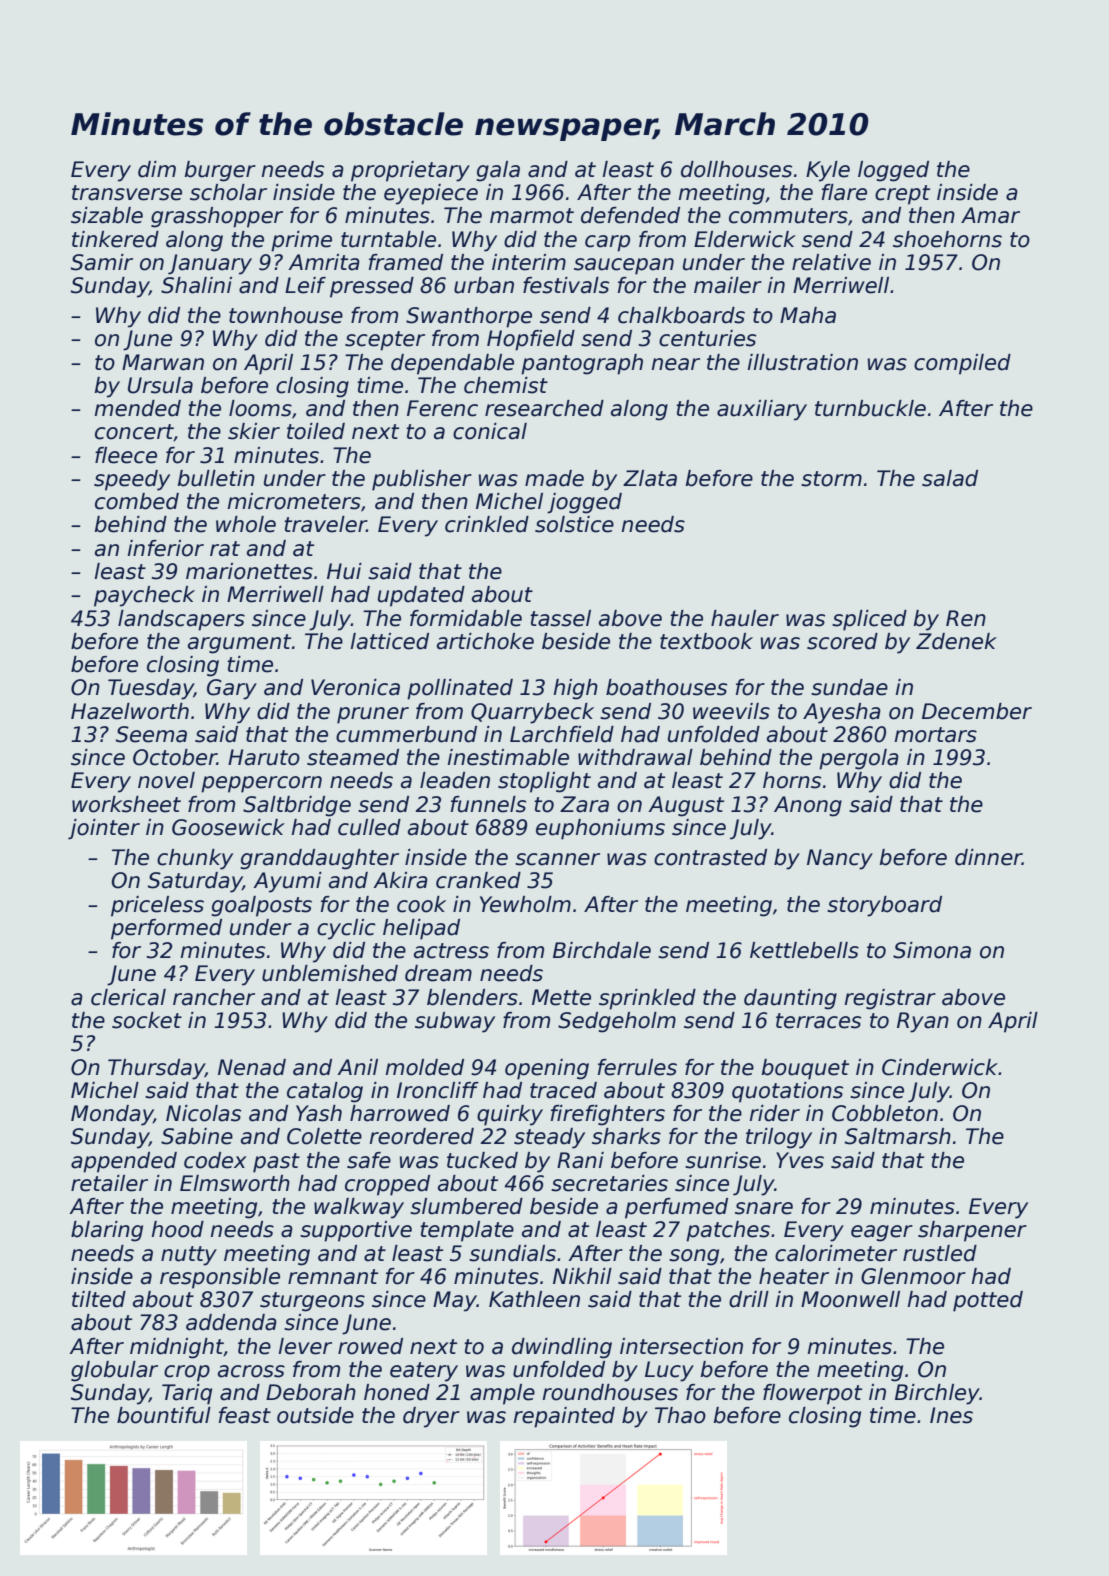  What do you see at coordinates (157, 906) in the screenshot?
I see `priceless` at bounding box center [157, 906].
